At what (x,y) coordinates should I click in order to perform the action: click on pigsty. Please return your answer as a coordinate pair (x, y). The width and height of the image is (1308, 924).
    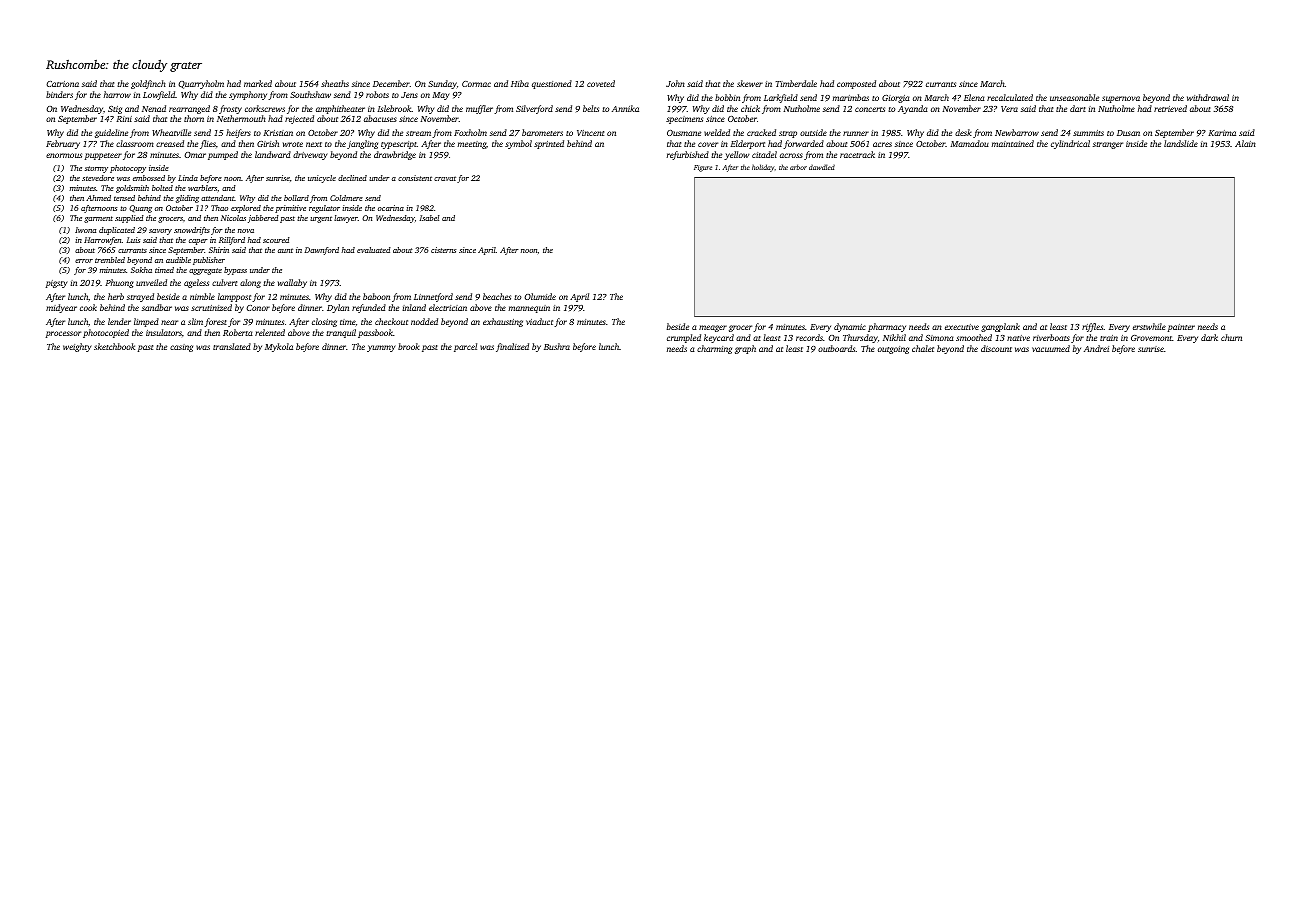
    Looking at the image, I should click on (57, 284).
